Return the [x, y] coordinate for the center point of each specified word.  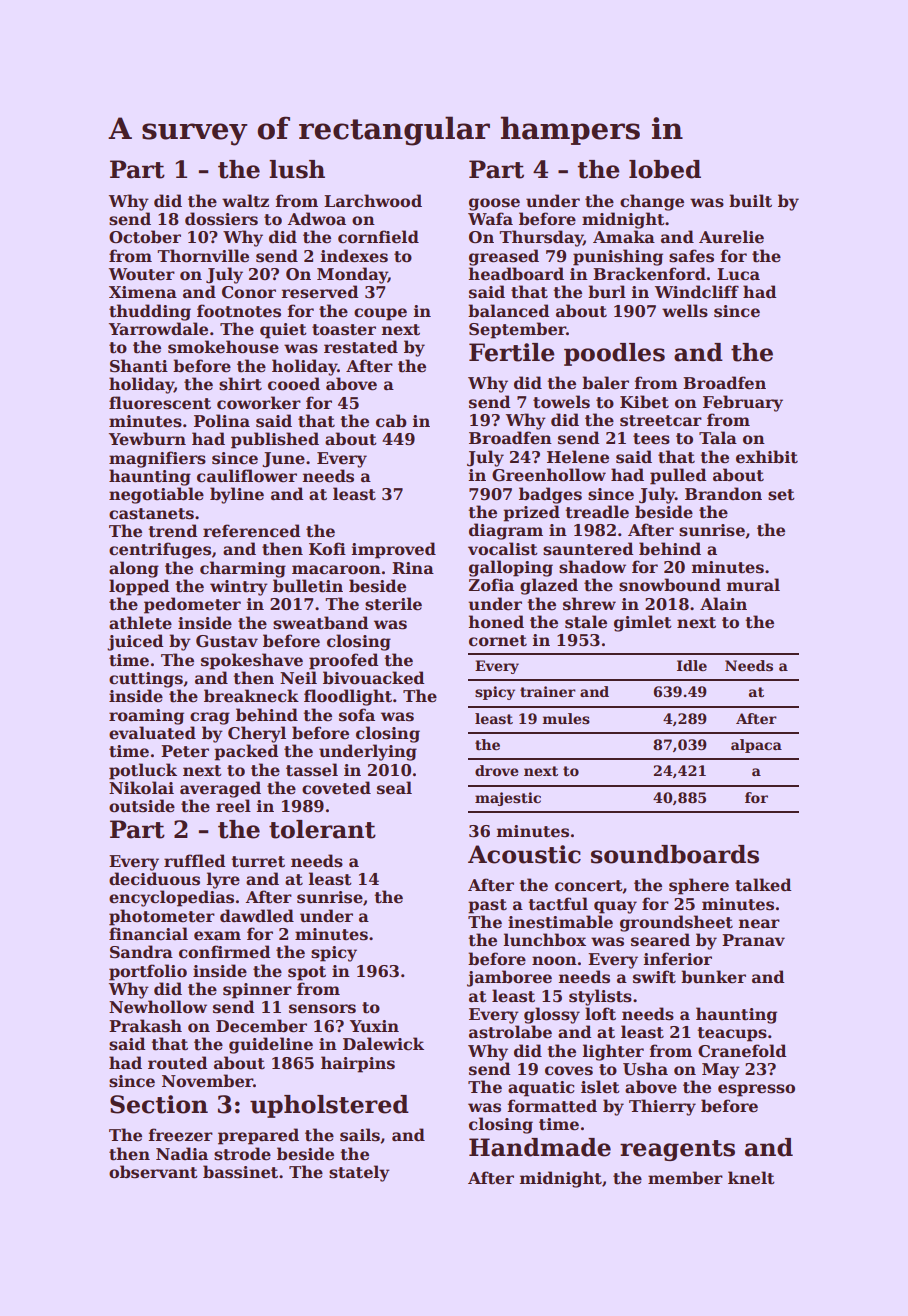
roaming [146, 717]
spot [307, 973]
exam [217, 936]
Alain [723, 603]
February [743, 403]
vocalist [503, 549]
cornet [498, 641]
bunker [713, 977]
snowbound [670, 585]
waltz [245, 201]
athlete [140, 623]
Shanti [139, 366]
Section [159, 1104]
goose [494, 204]
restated [361, 347]
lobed [665, 169]
